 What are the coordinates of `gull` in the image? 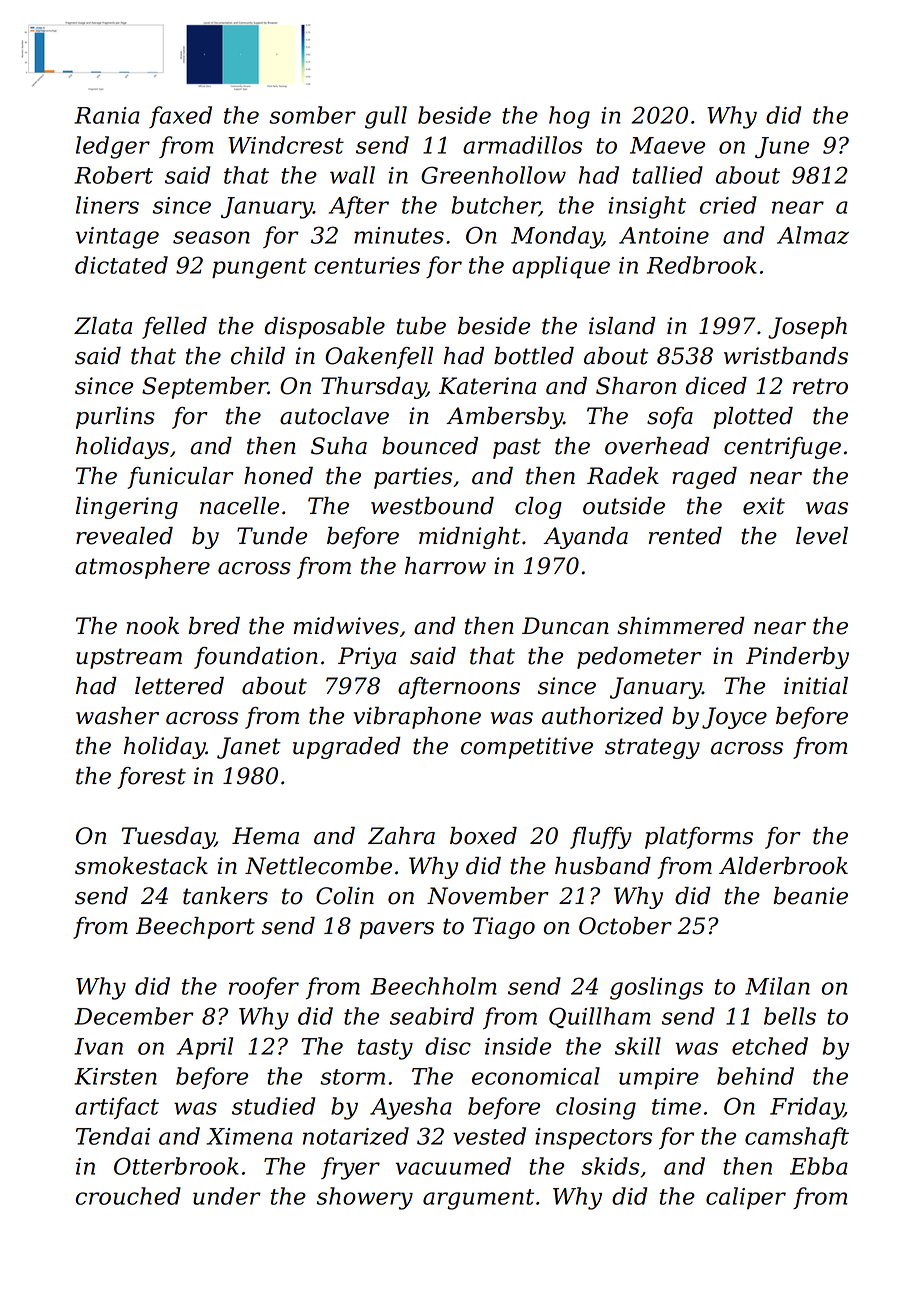 It's located at (386, 117).
